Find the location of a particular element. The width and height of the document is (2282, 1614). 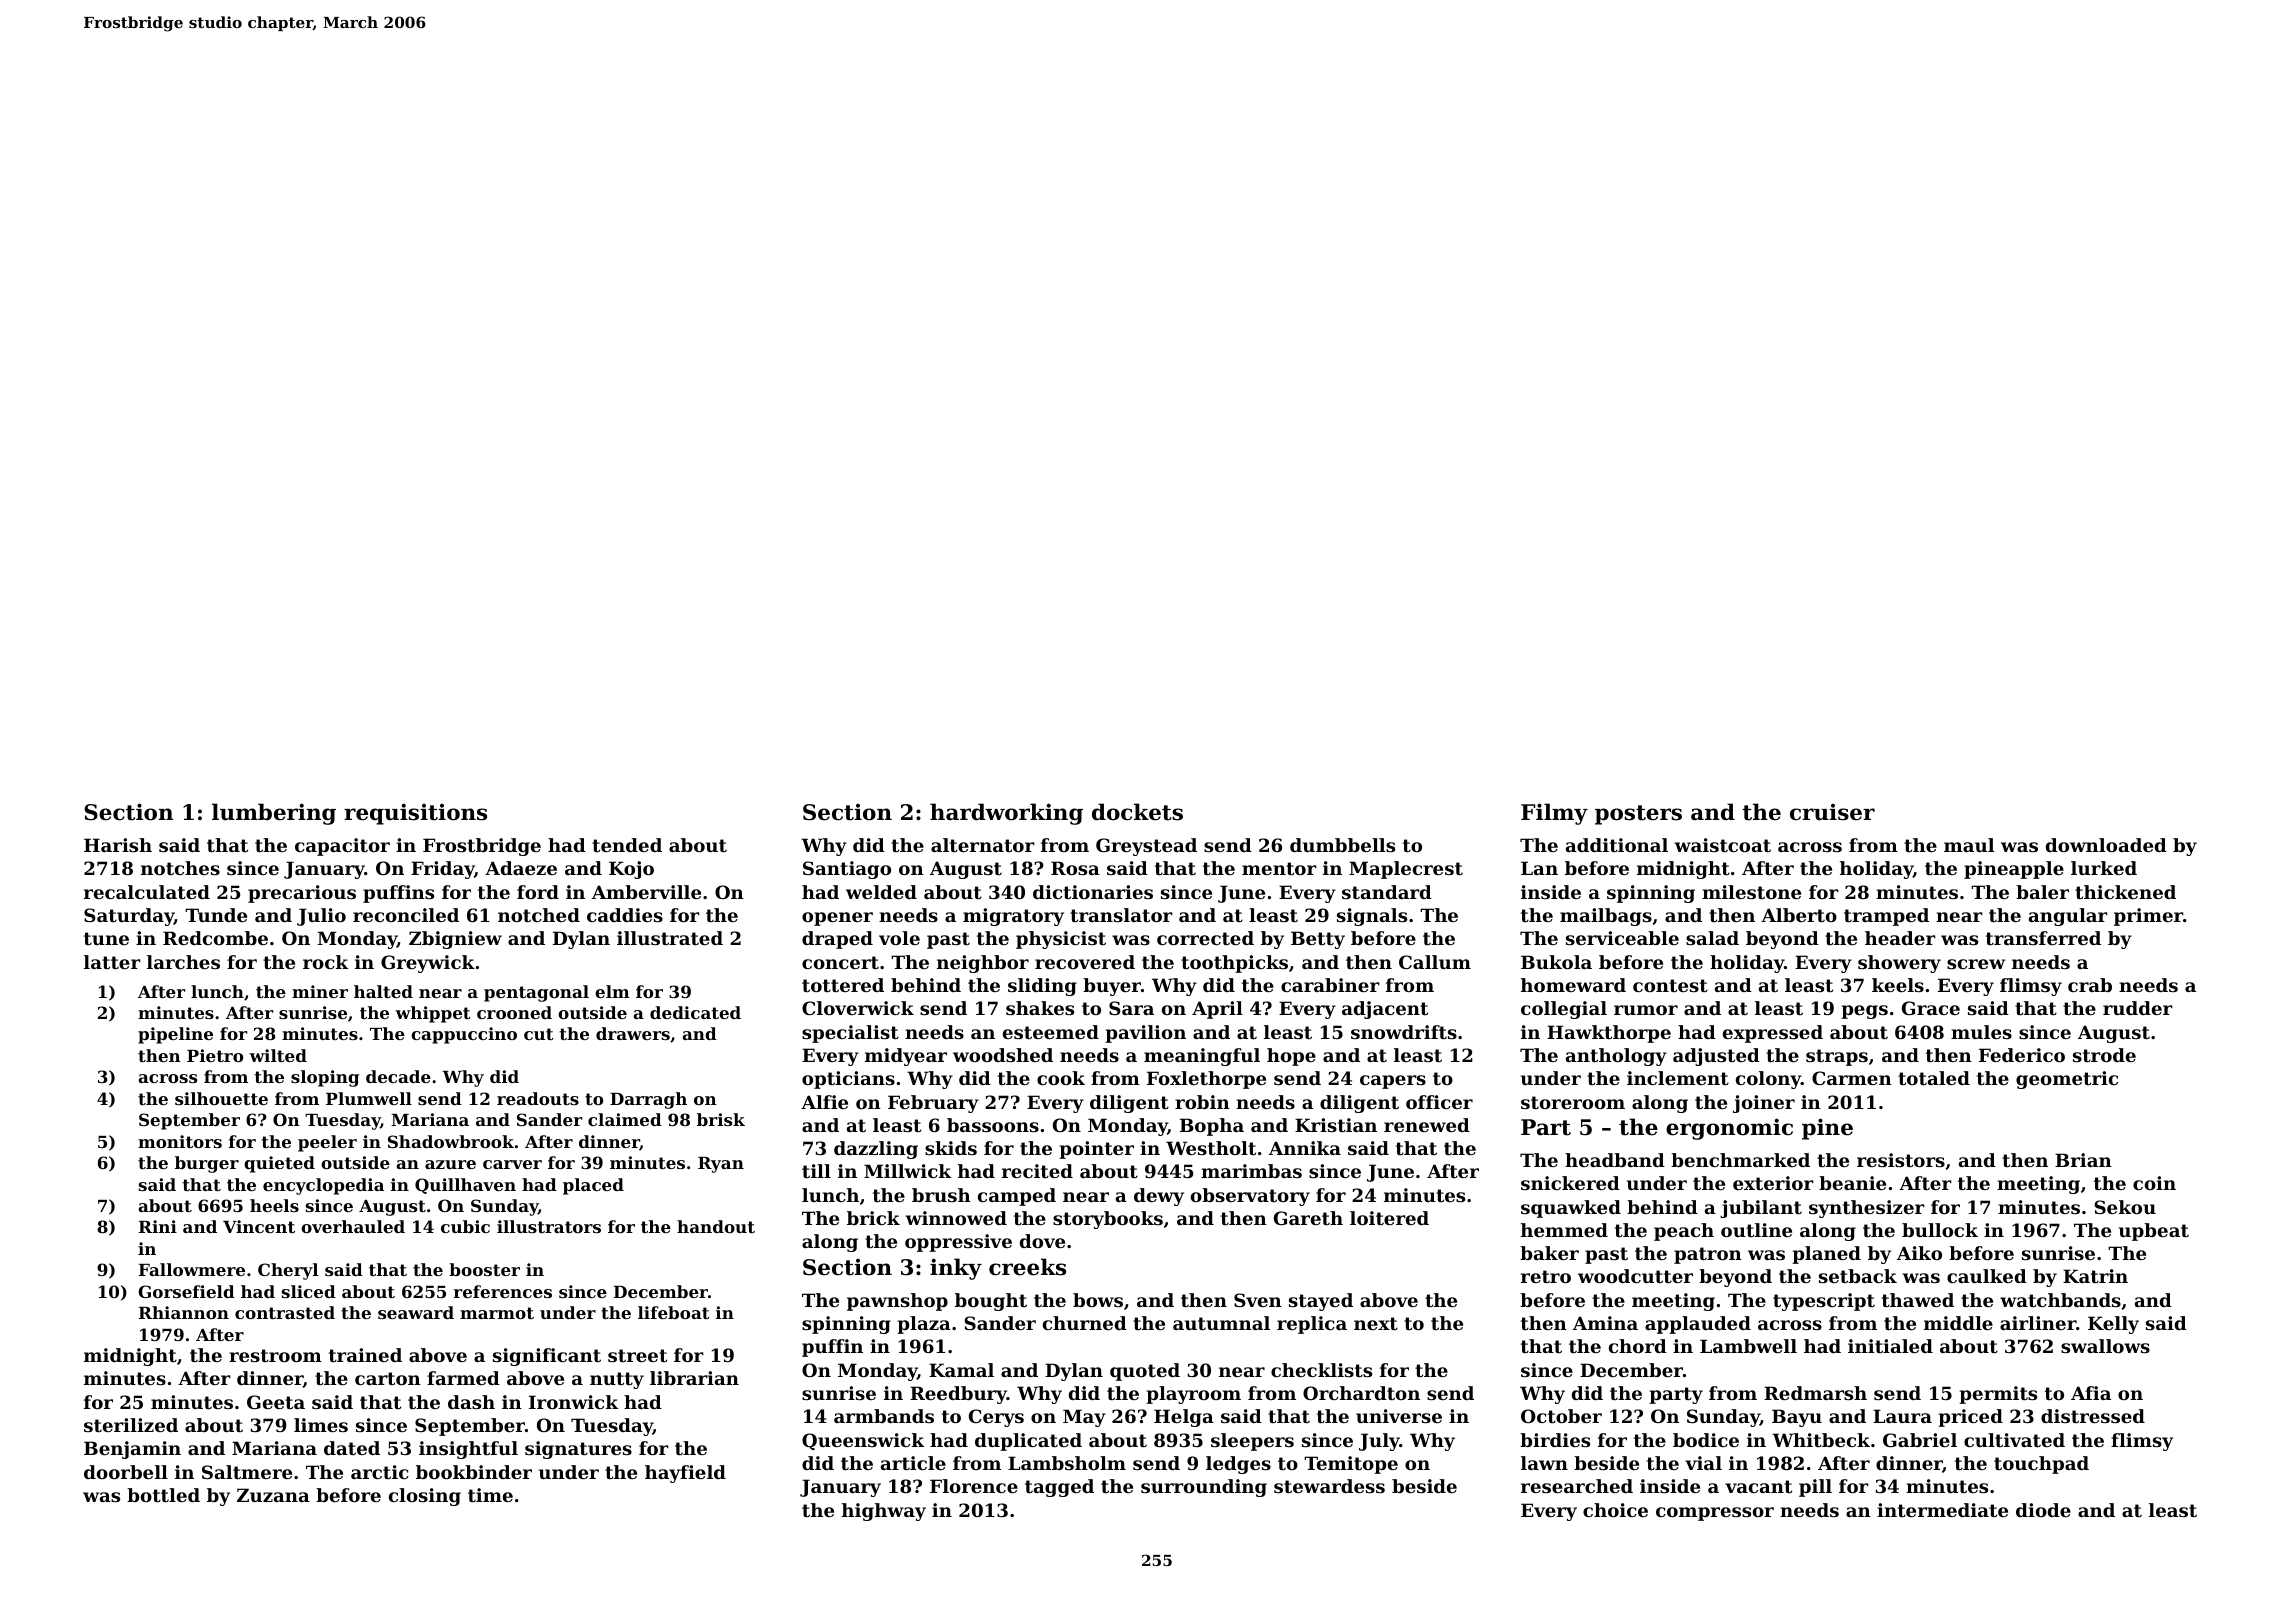

opener is located at coordinates (837, 919).
